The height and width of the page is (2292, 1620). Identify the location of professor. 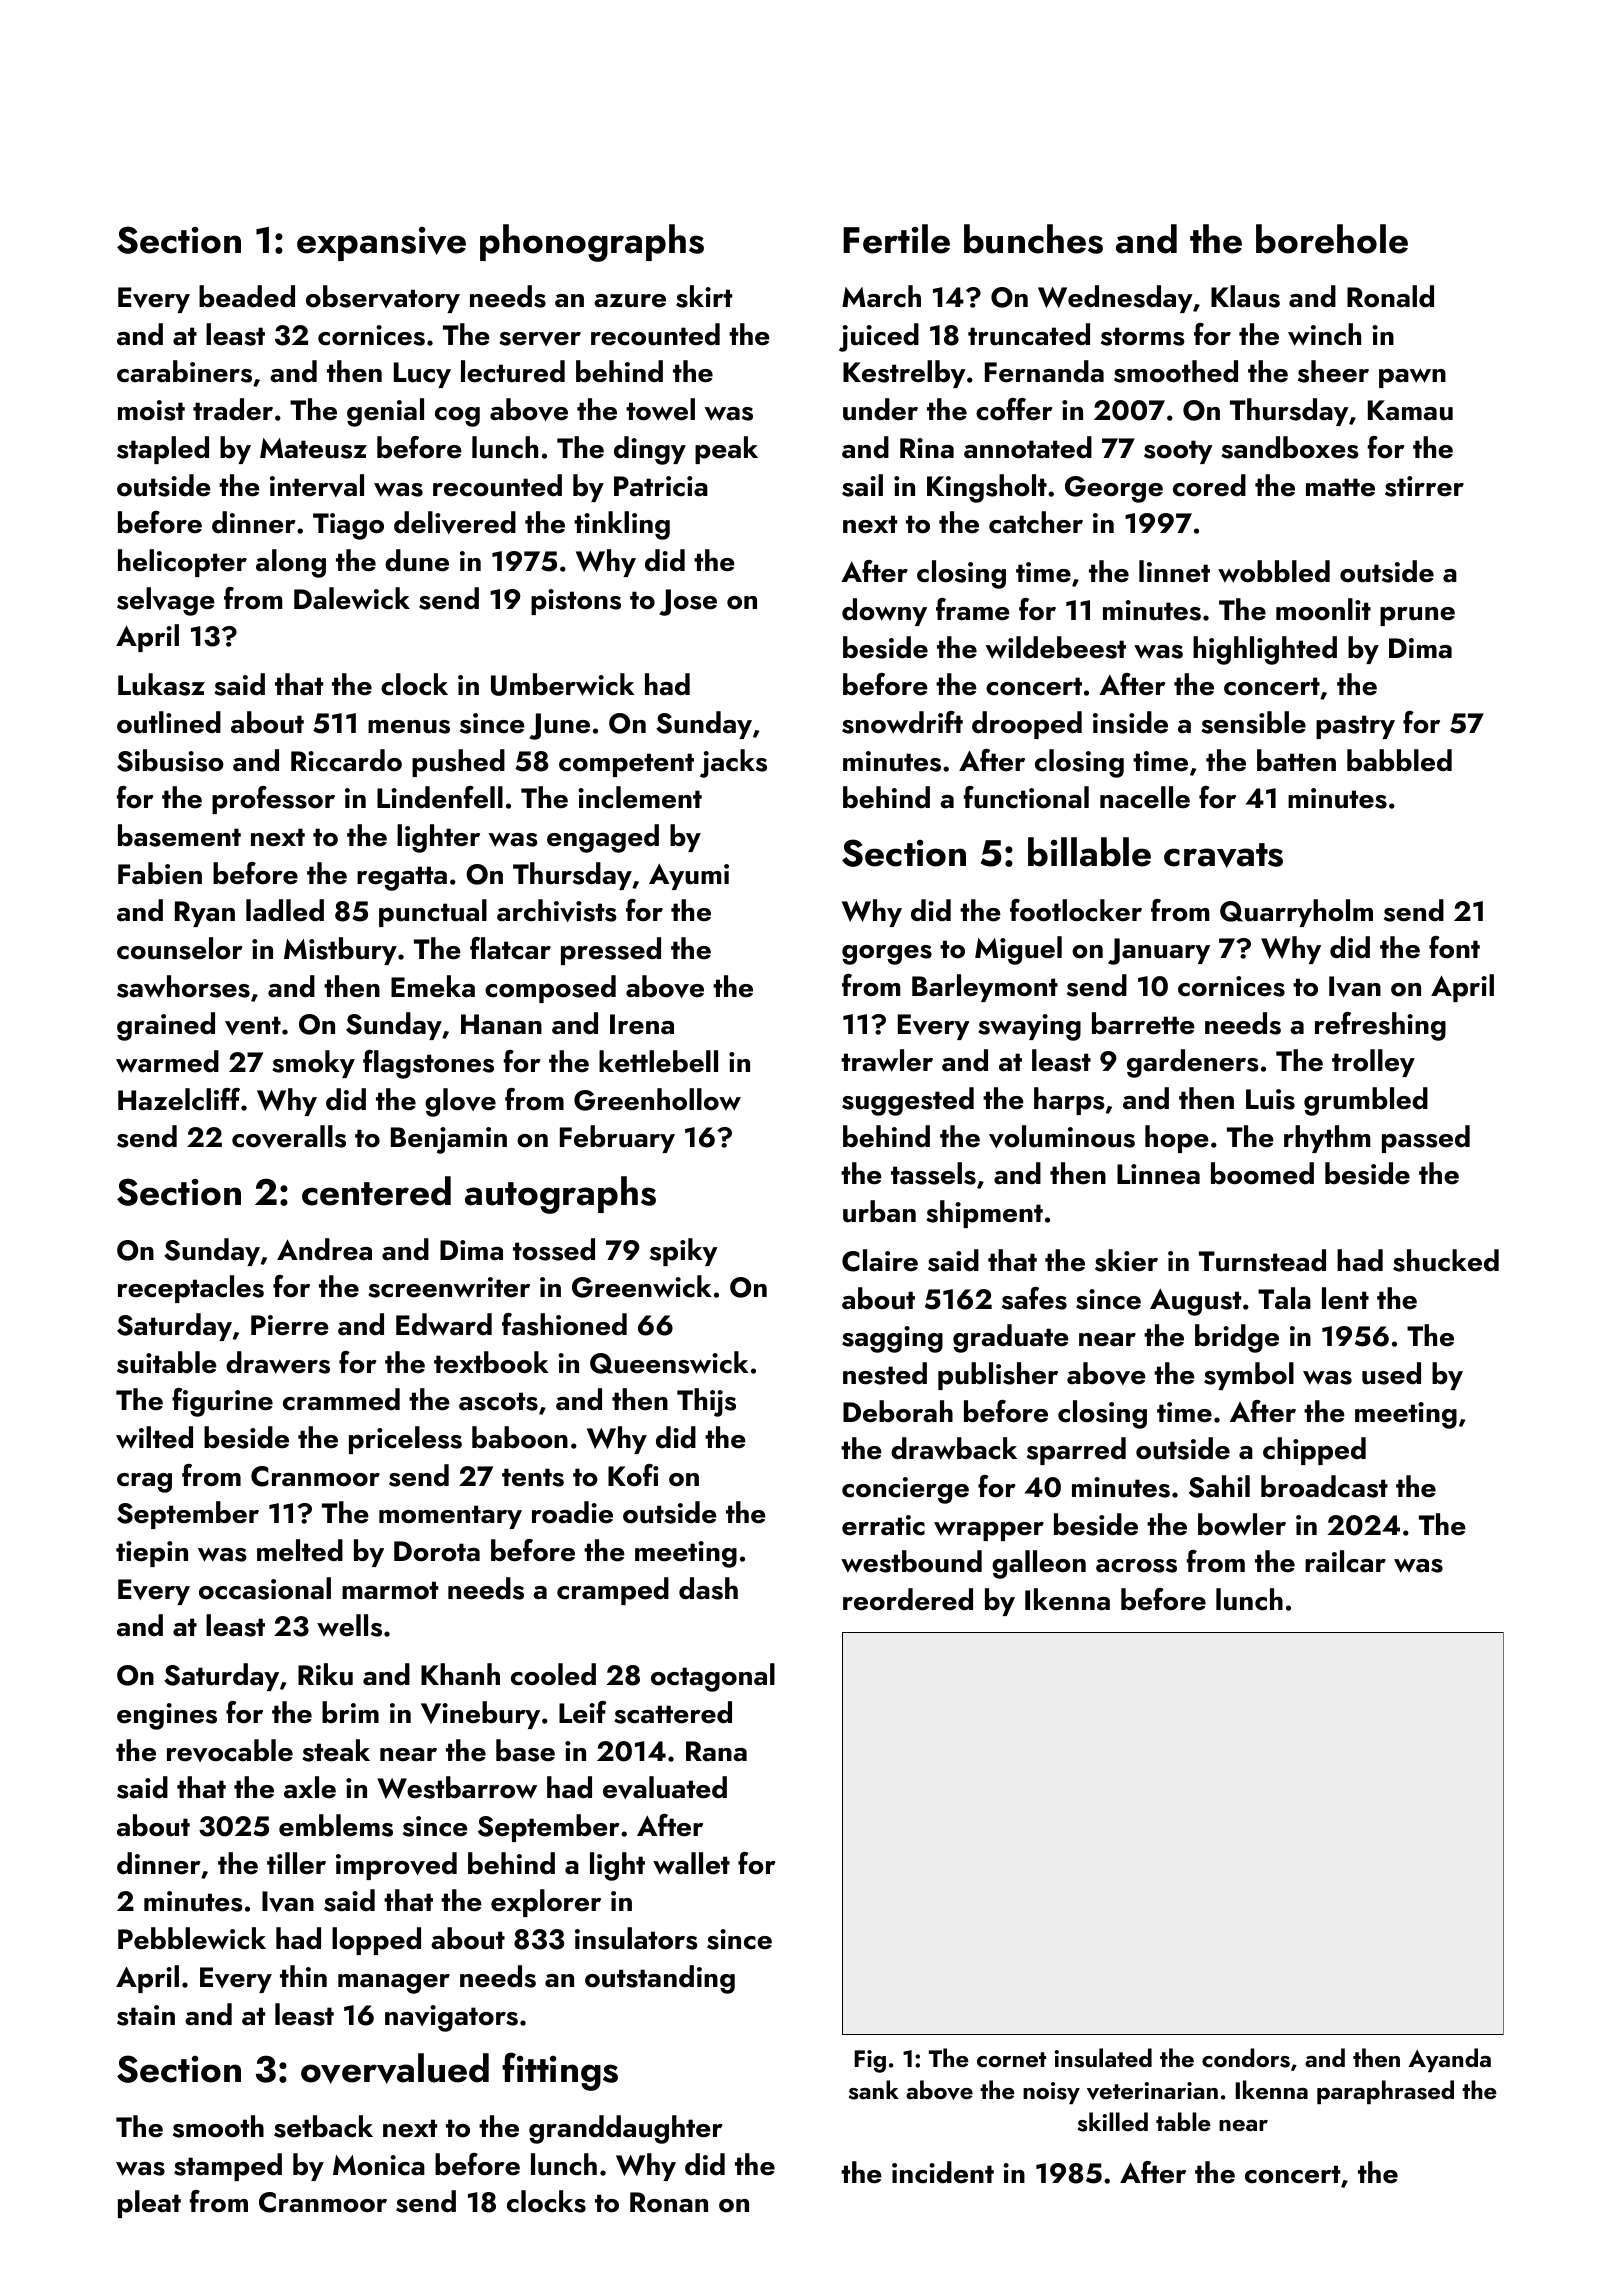
(273, 800).
